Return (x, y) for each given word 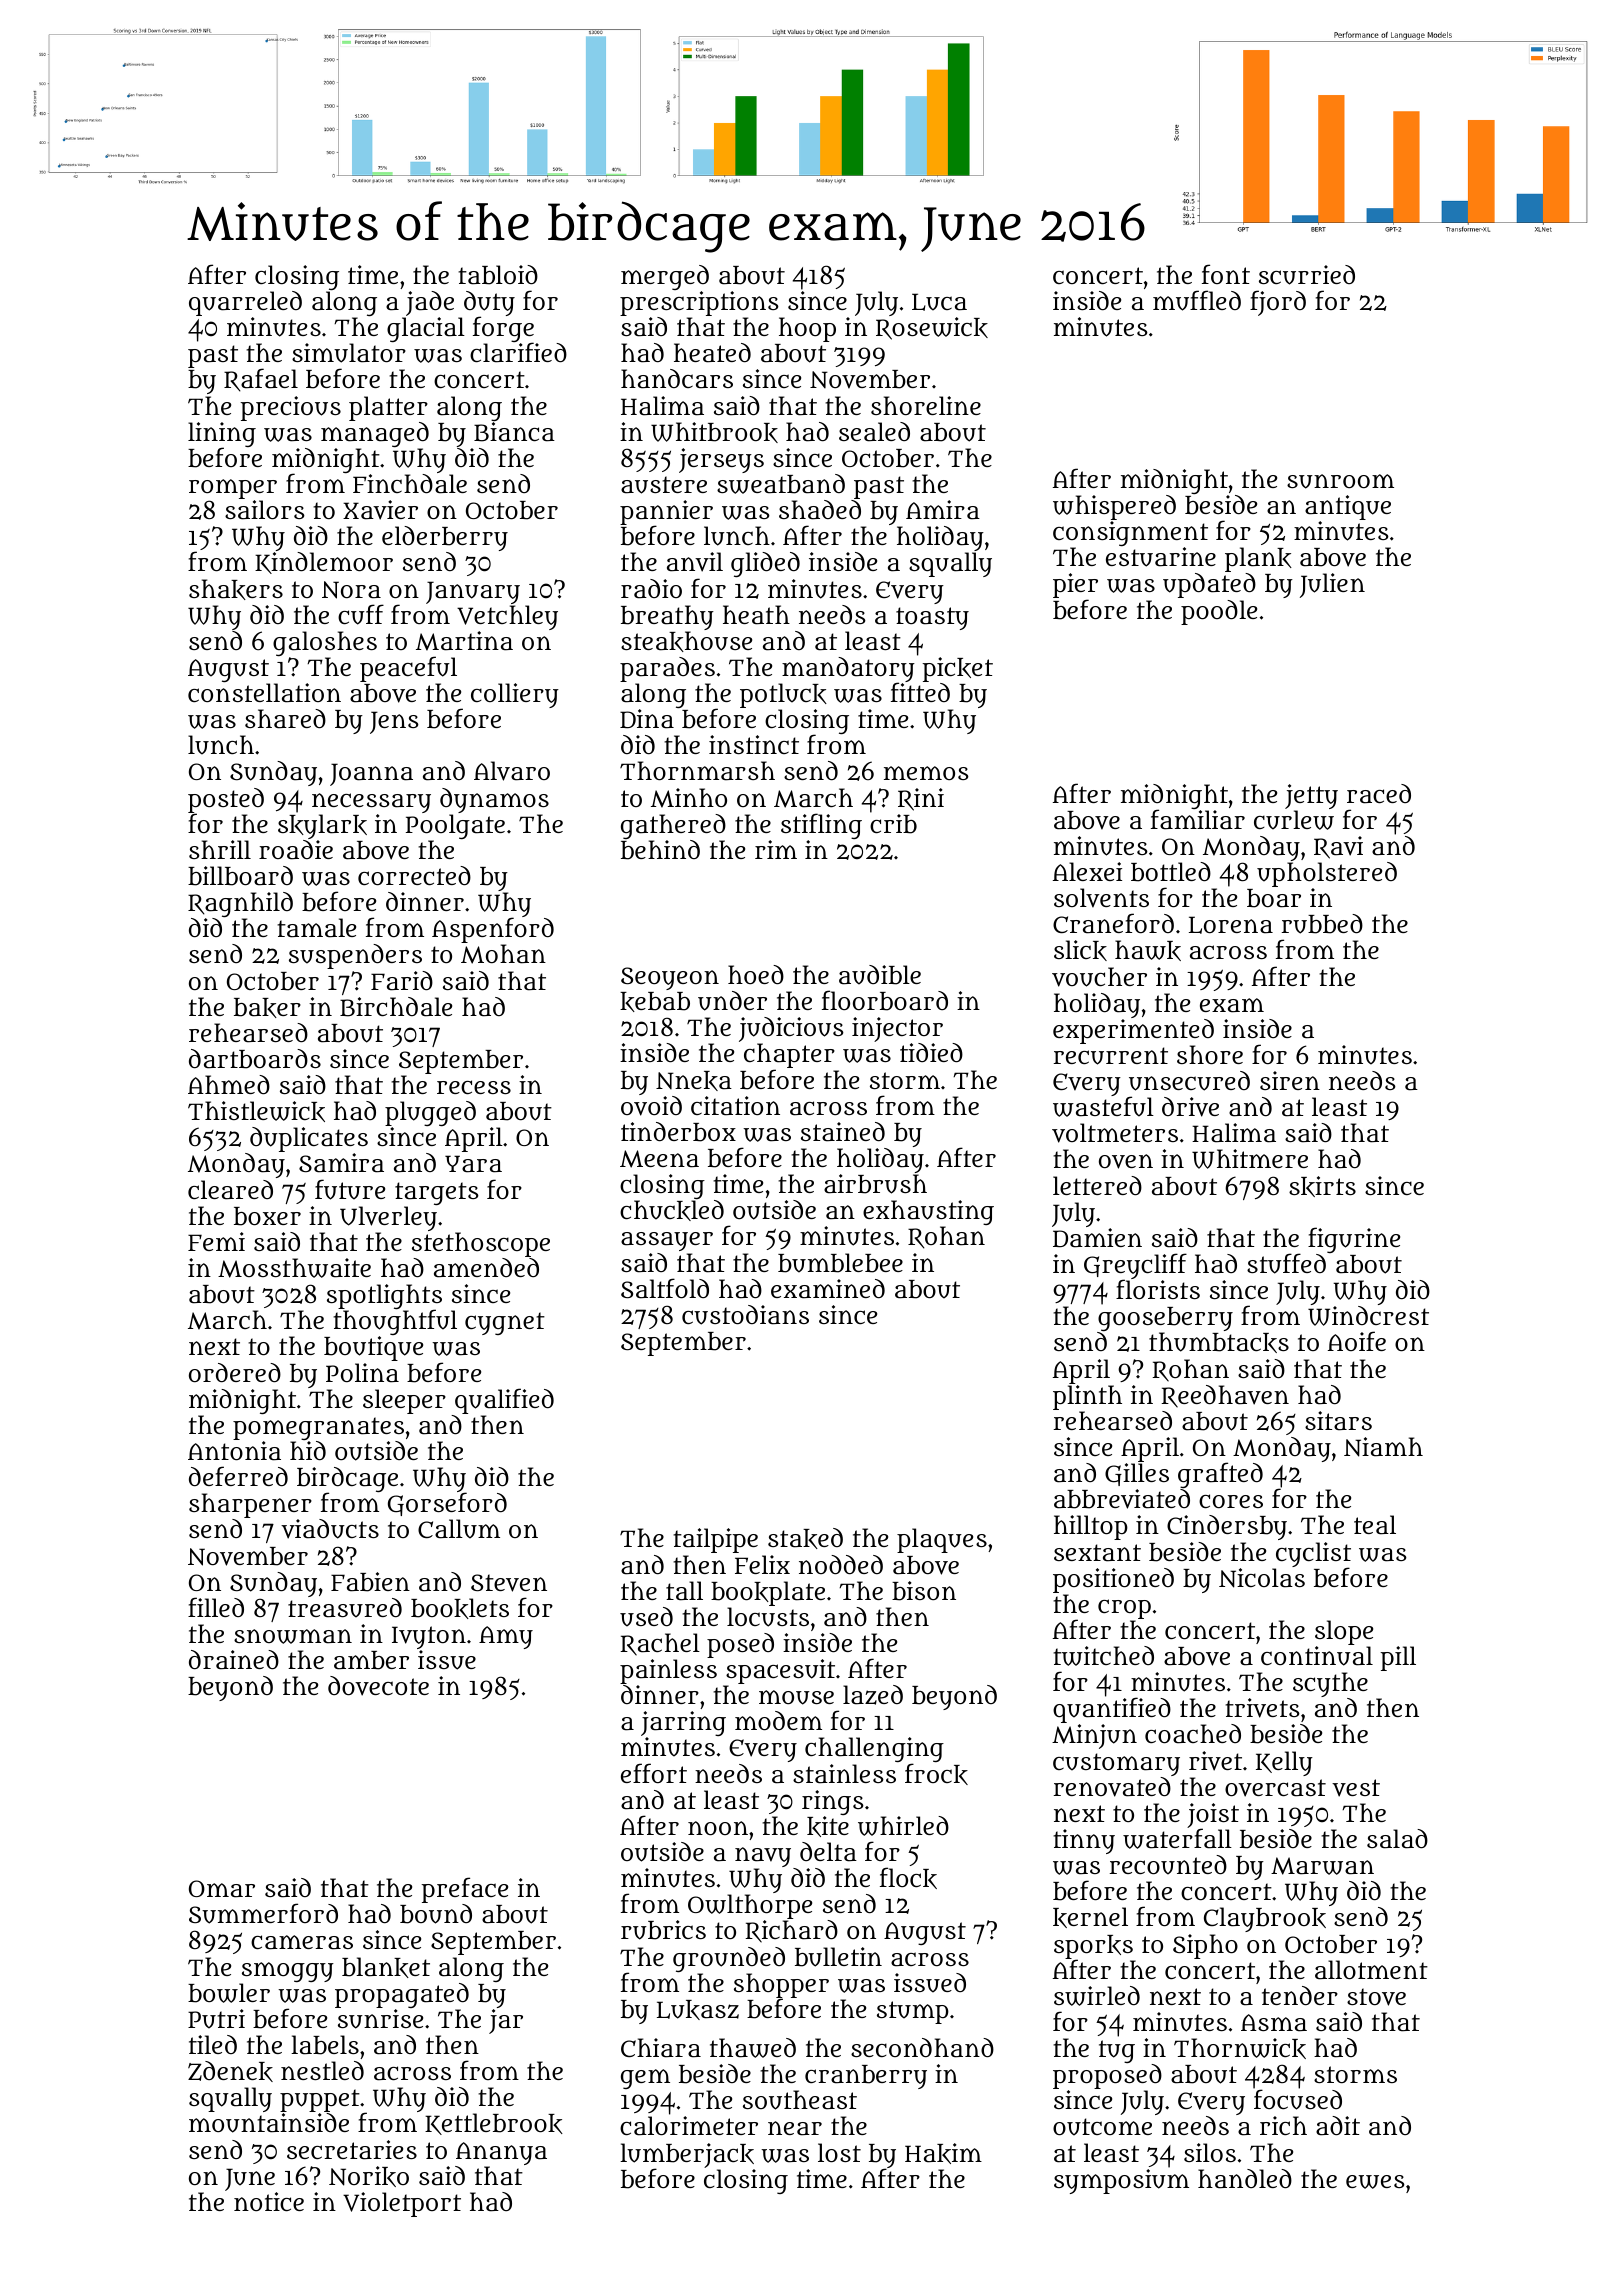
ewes (1375, 2182)
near (795, 2128)
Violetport (402, 2204)
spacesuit (780, 1671)
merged (665, 277)
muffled (1197, 300)
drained (234, 1660)
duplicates (309, 1139)
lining (222, 435)
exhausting (928, 1213)
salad (1397, 1839)
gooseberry (1165, 1319)
